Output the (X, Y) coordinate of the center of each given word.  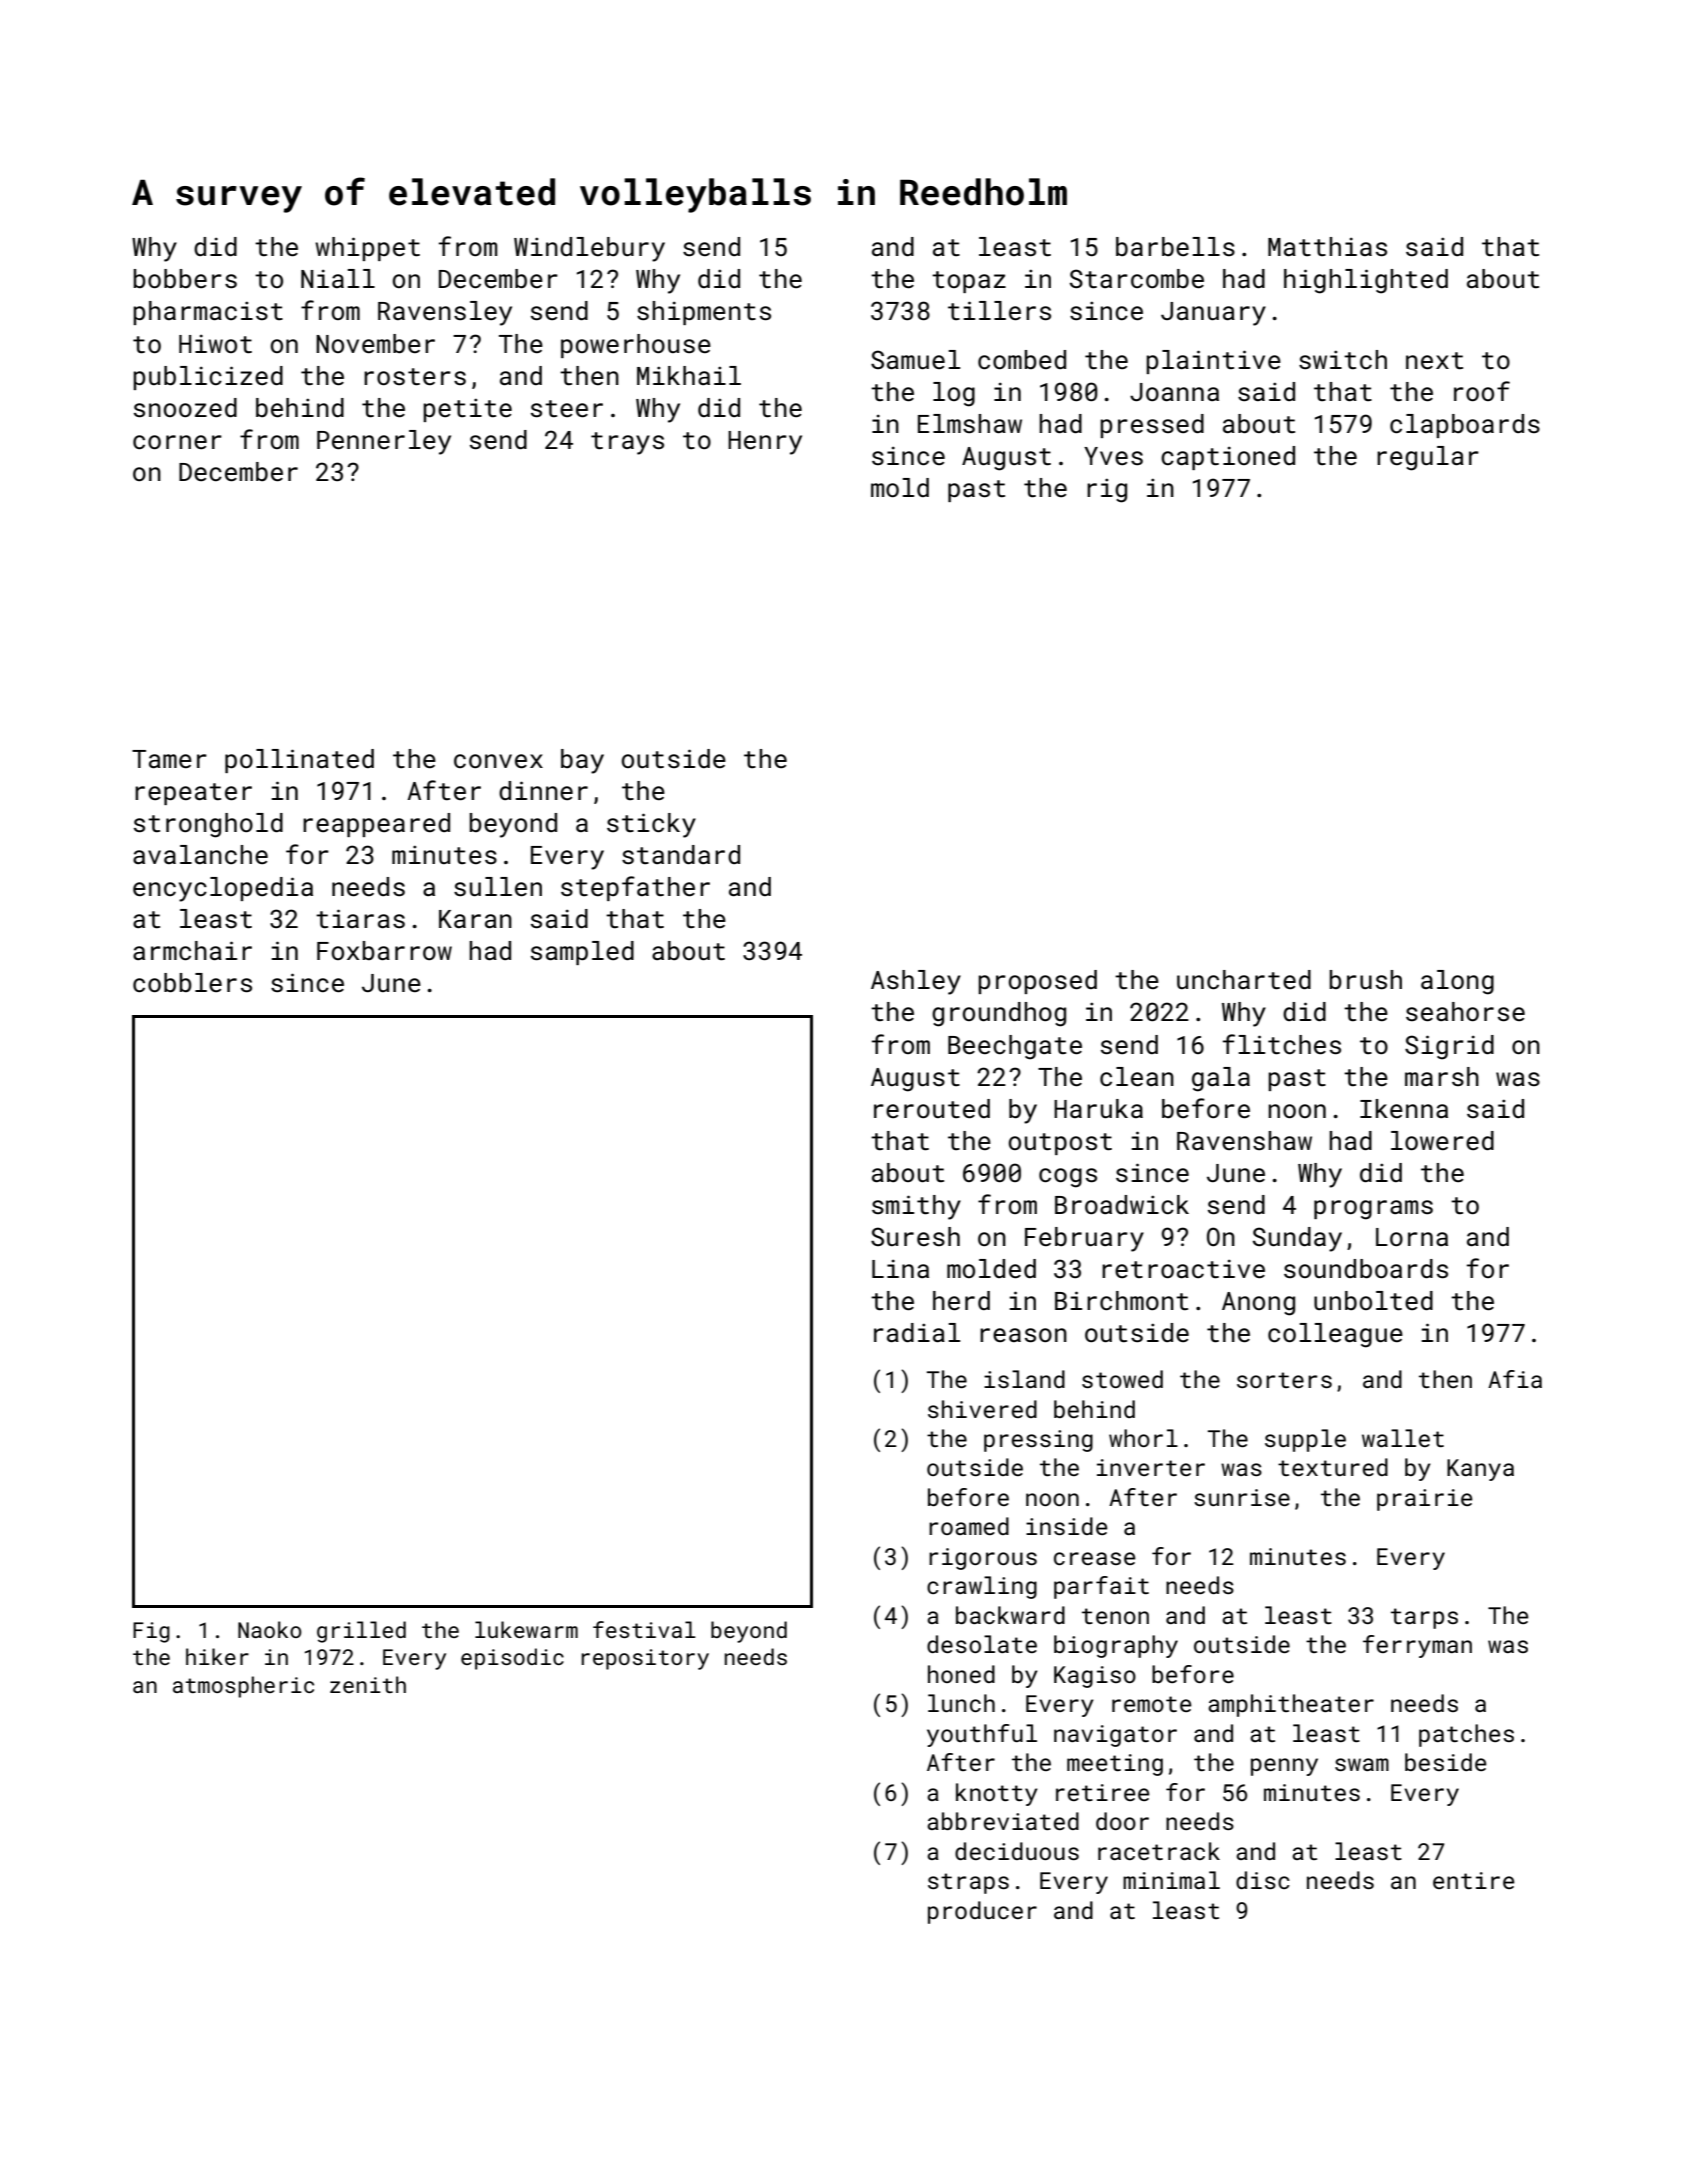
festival (644, 1629)
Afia (1515, 1379)
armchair (192, 951)
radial (917, 1332)
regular (1428, 458)
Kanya (1480, 1470)
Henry (765, 443)
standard (681, 855)
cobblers (192, 983)
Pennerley (384, 442)
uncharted (1244, 980)
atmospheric (243, 1687)
